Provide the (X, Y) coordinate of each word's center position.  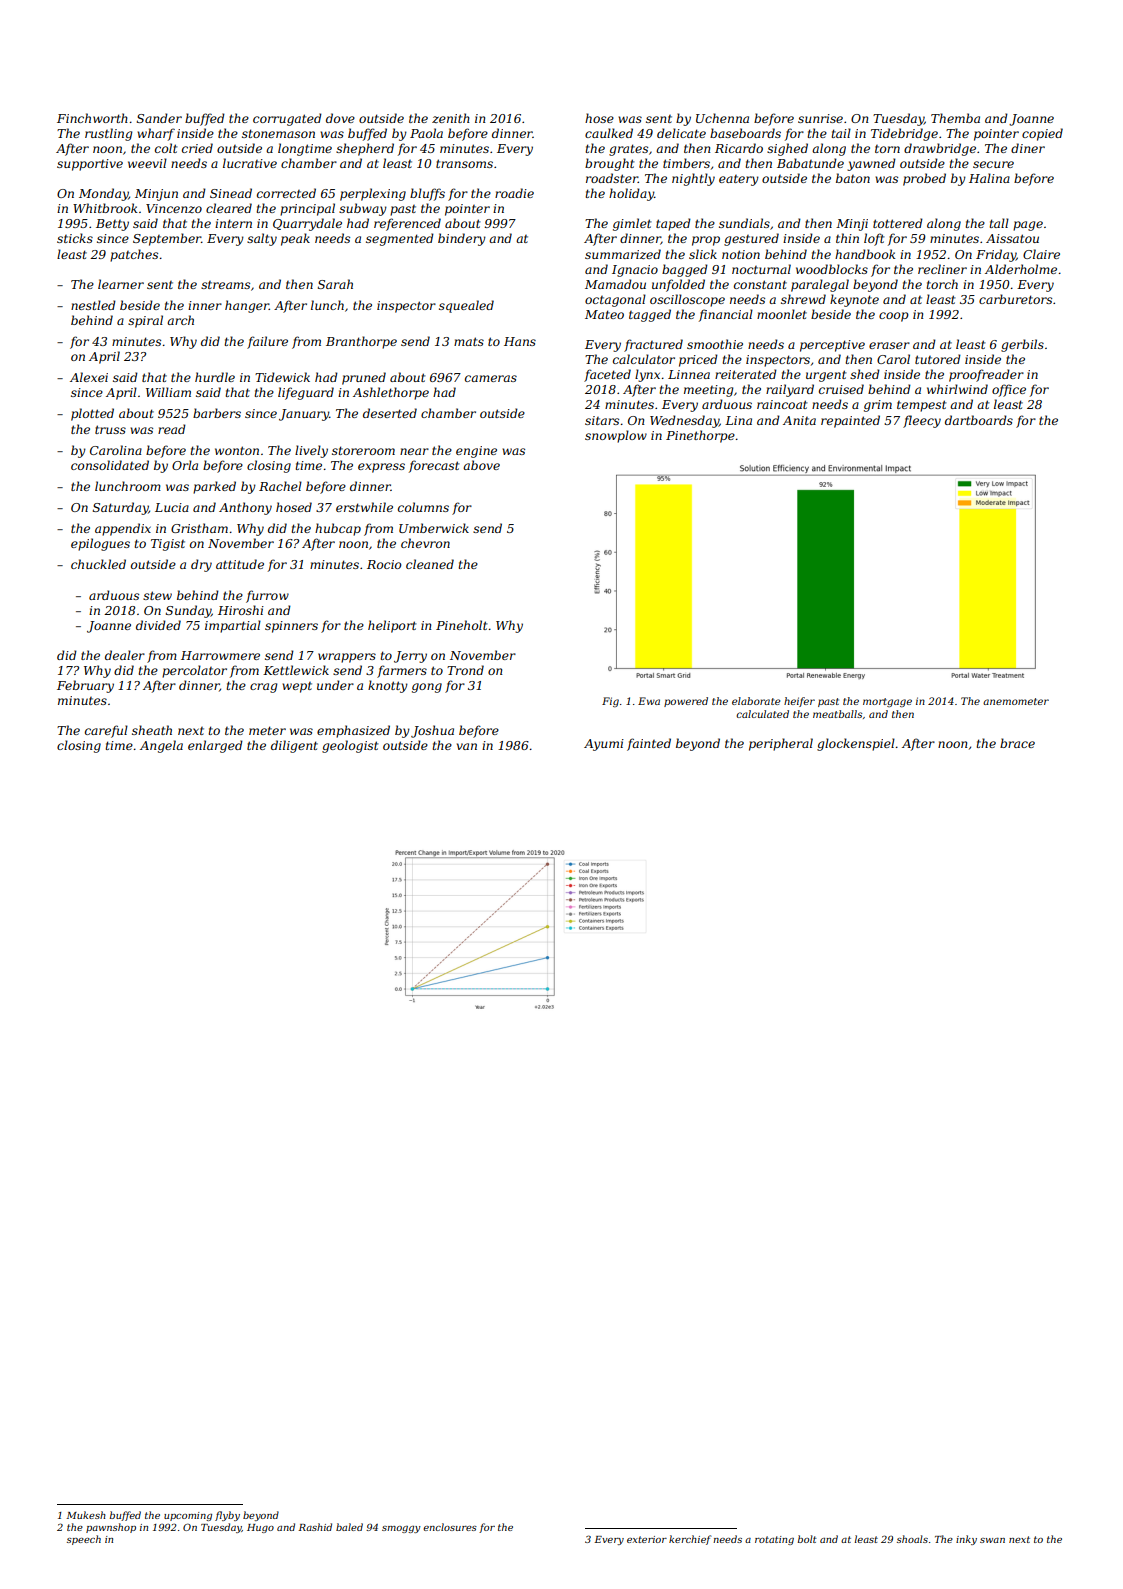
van (467, 746)
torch (942, 284)
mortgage (887, 702)
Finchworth (92, 118)
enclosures (450, 1527)
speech (84, 1540)
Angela (161, 746)
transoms (464, 163)
